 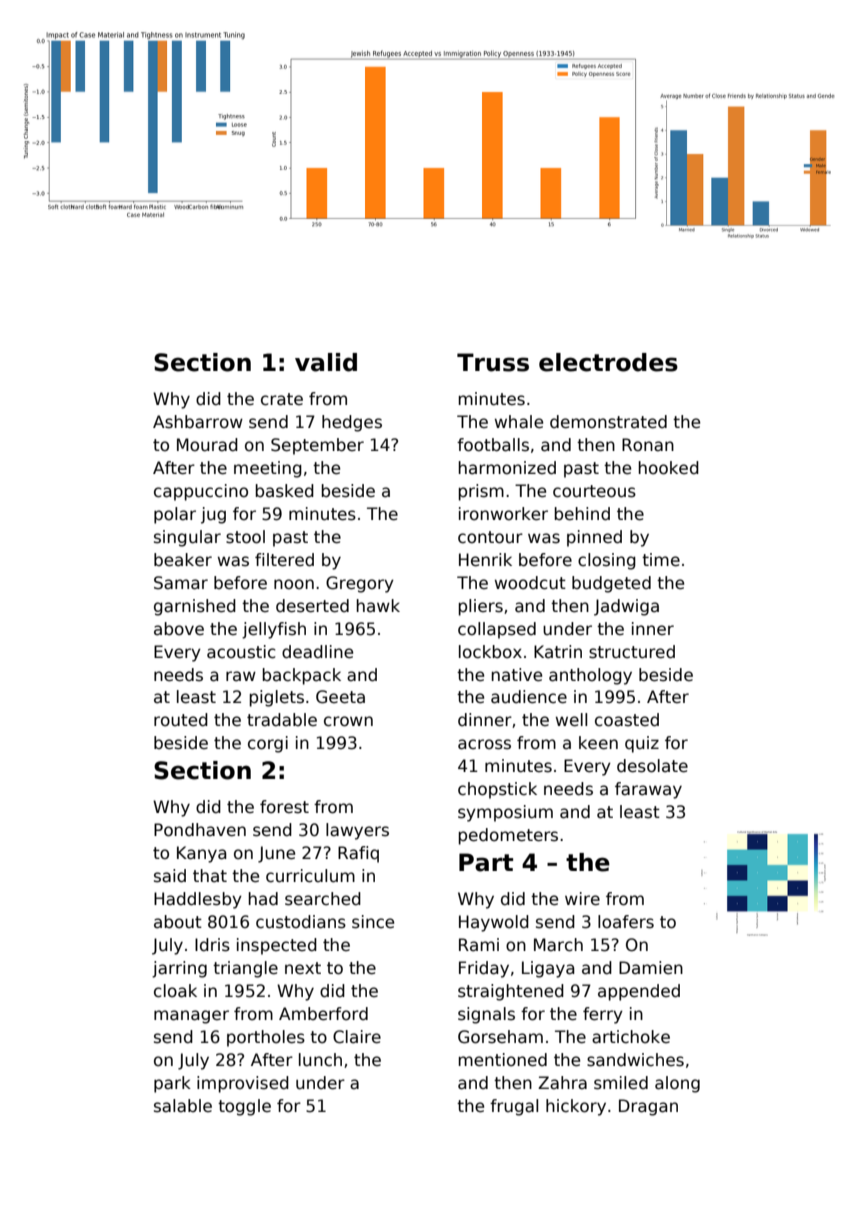 What do you see at coordinates (178, 922) in the screenshot?
I see `about` at bounding box center [178, 922].
